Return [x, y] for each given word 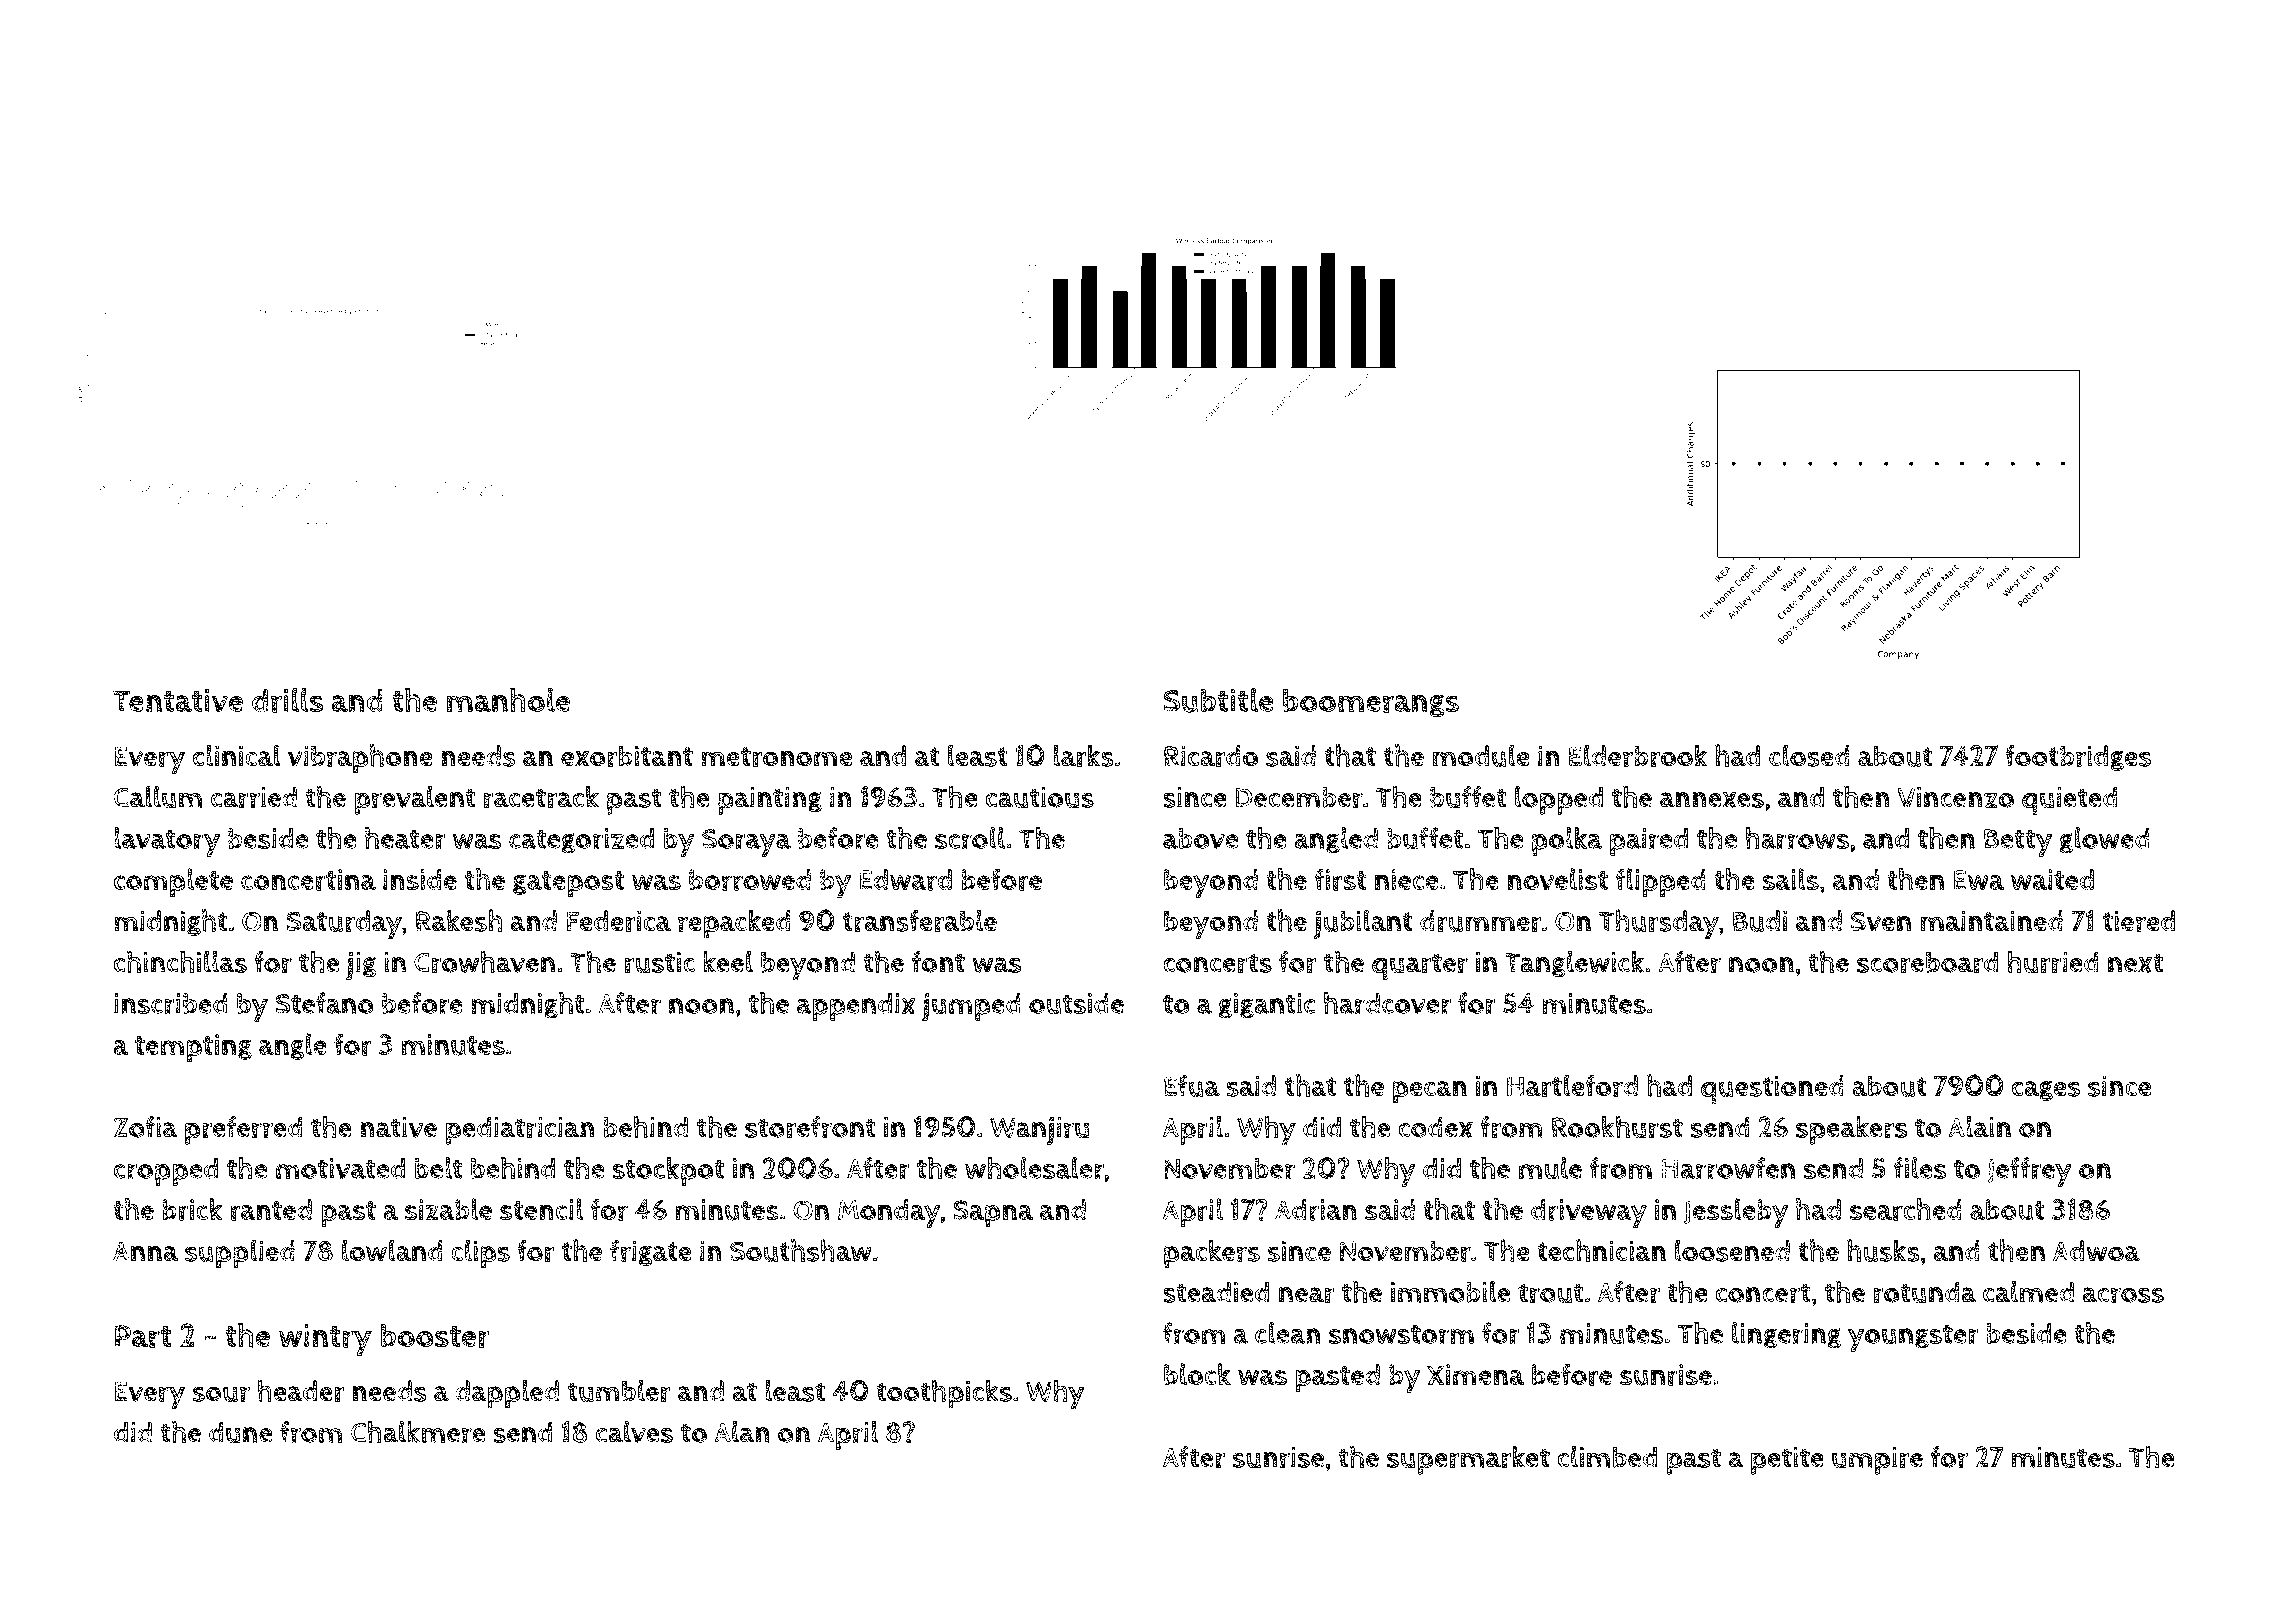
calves [634, 1432]
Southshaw [801, 1250]
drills [287, 700]
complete [173, 882]
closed [1809, 755]
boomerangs [1371, 703]
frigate [650, 1253]
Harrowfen [1728, 1168]
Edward [905, 880]
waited [2052, 879]
